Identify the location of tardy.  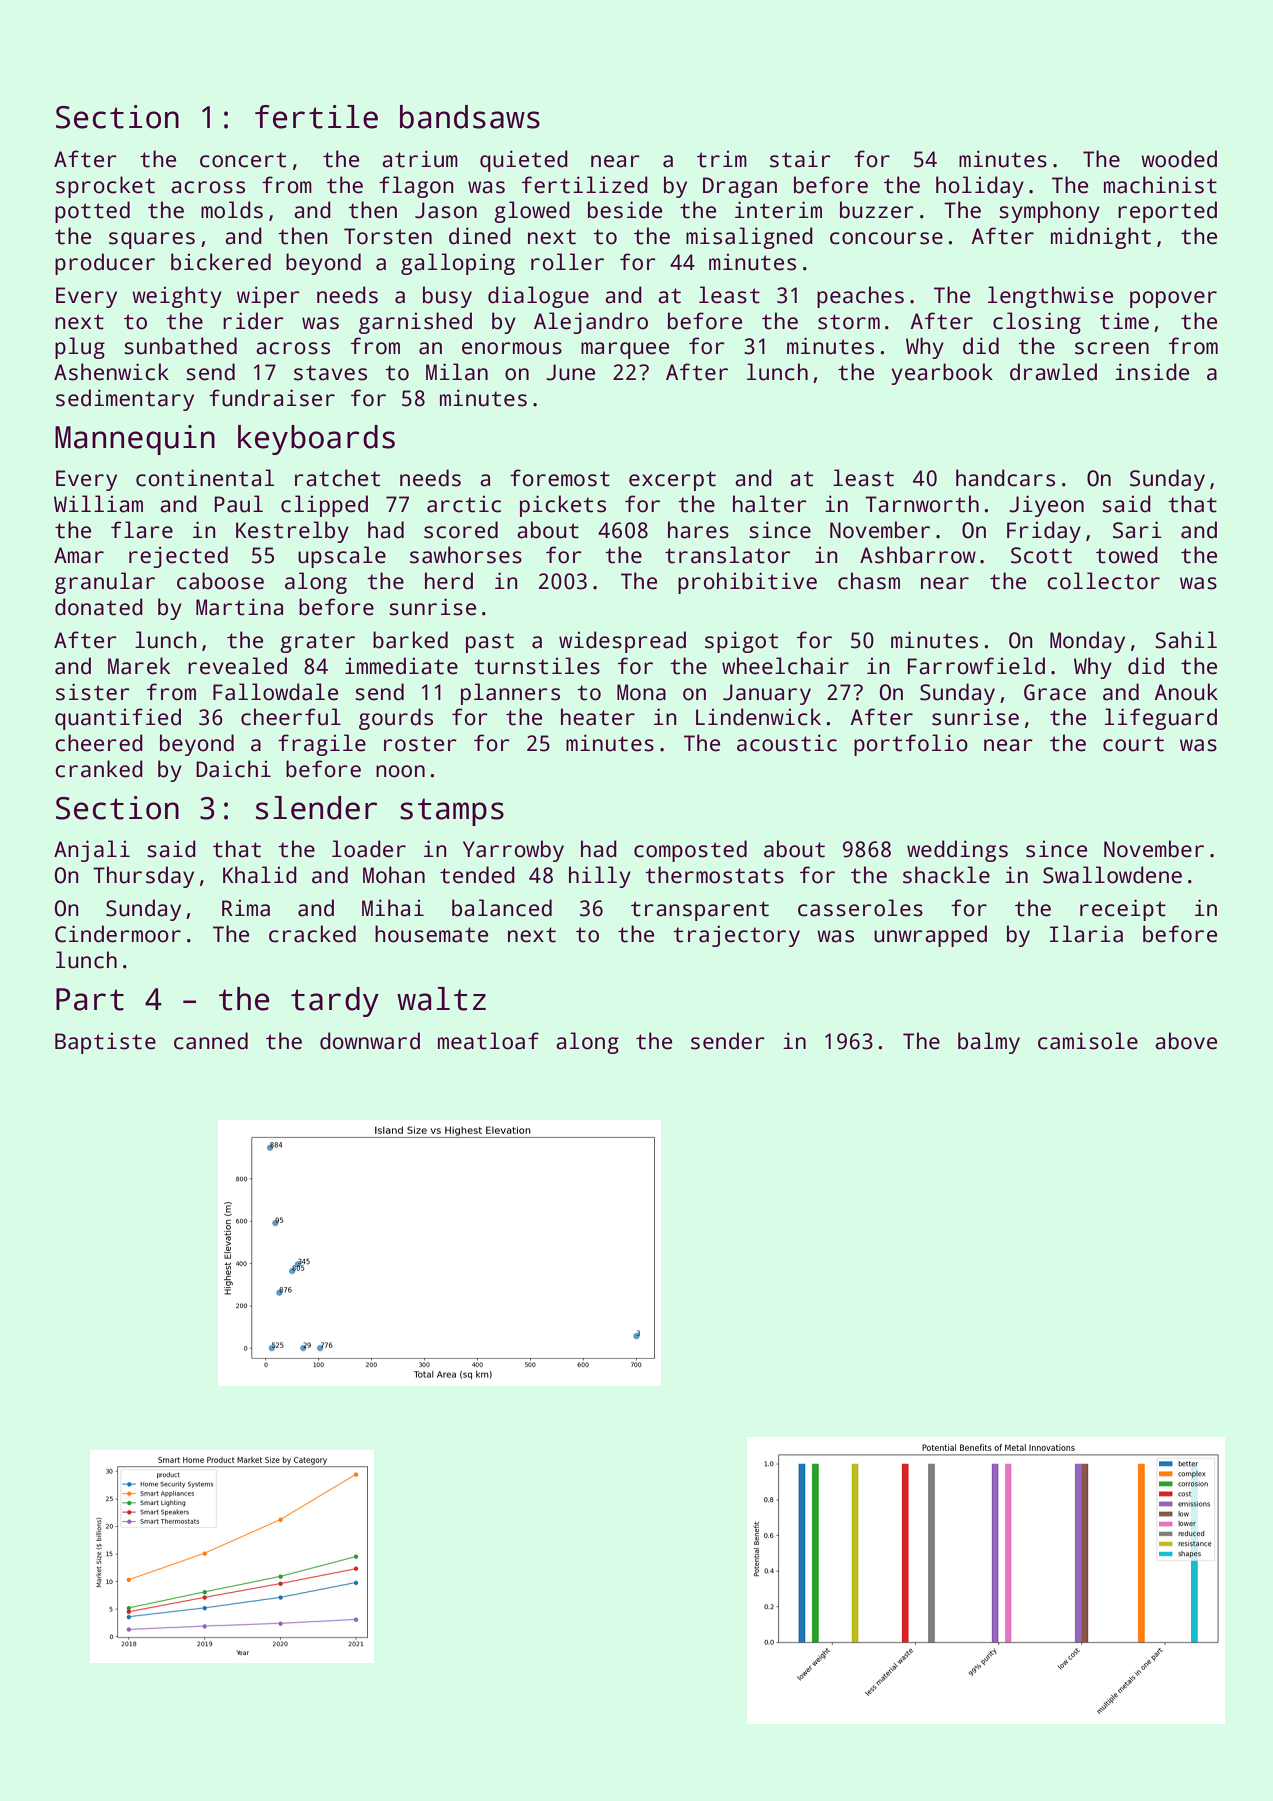
(335, 1002).
